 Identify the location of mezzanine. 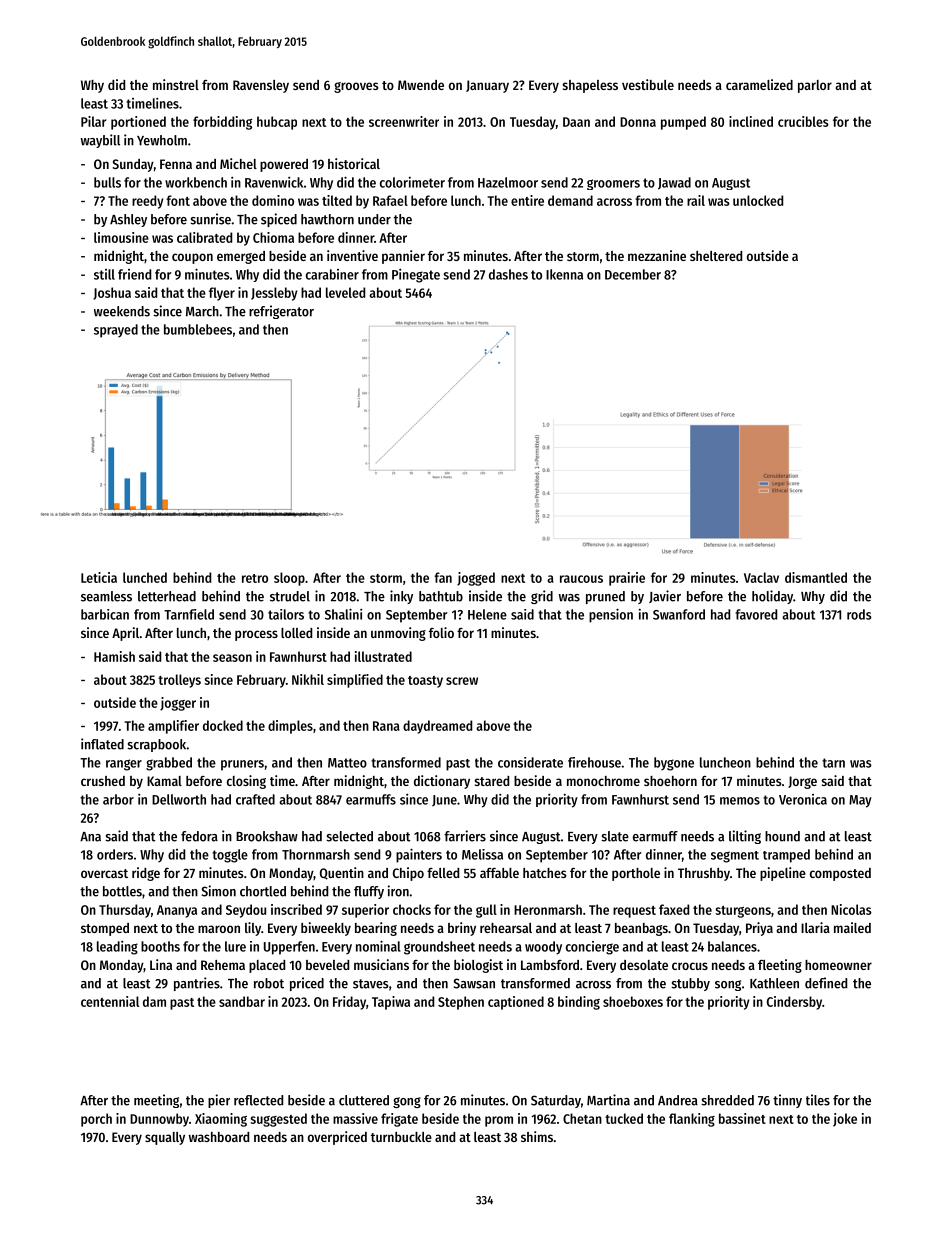
(657, 255).
